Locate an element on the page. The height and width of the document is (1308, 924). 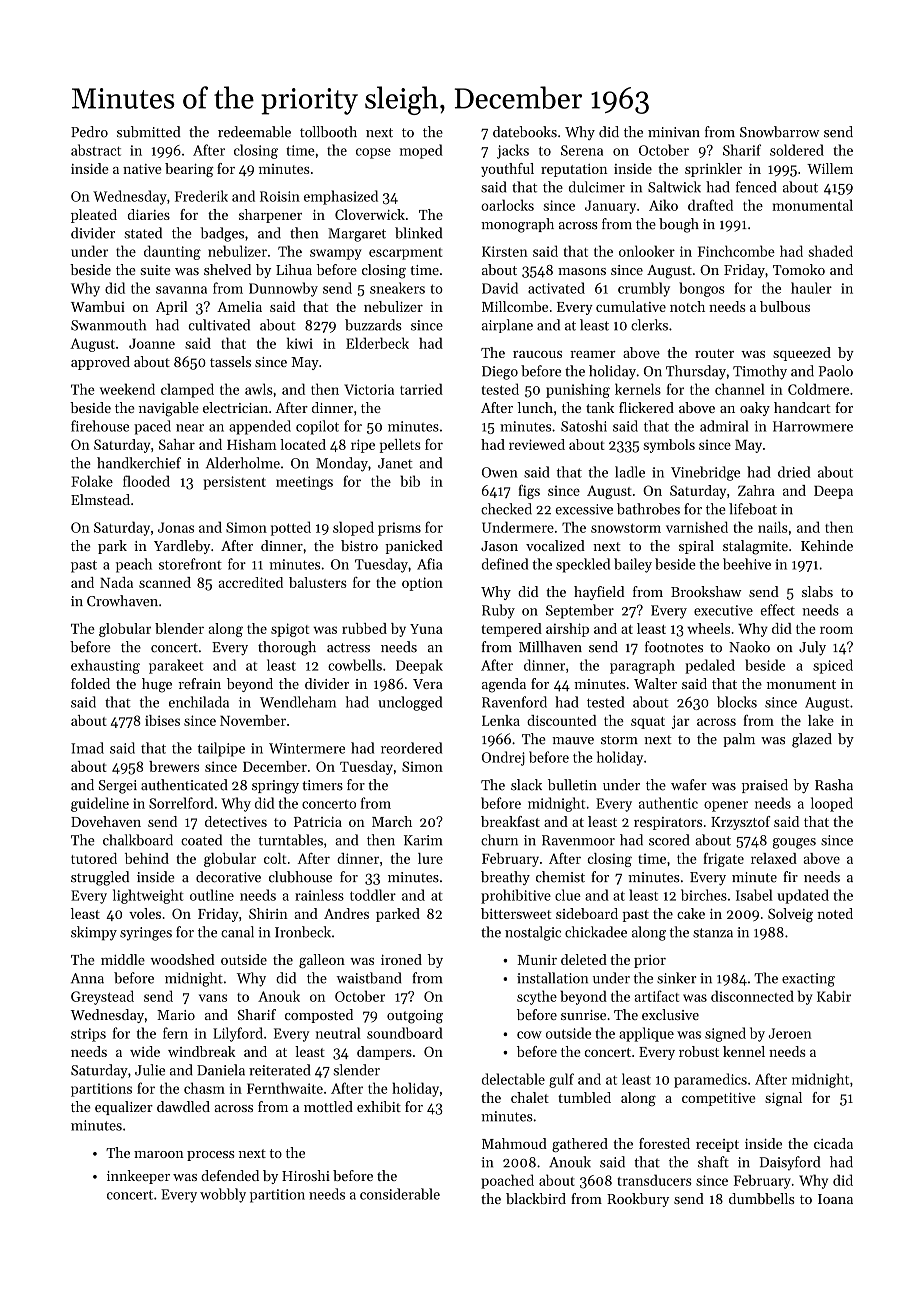
blocks is located at coordinates (737, 702).
